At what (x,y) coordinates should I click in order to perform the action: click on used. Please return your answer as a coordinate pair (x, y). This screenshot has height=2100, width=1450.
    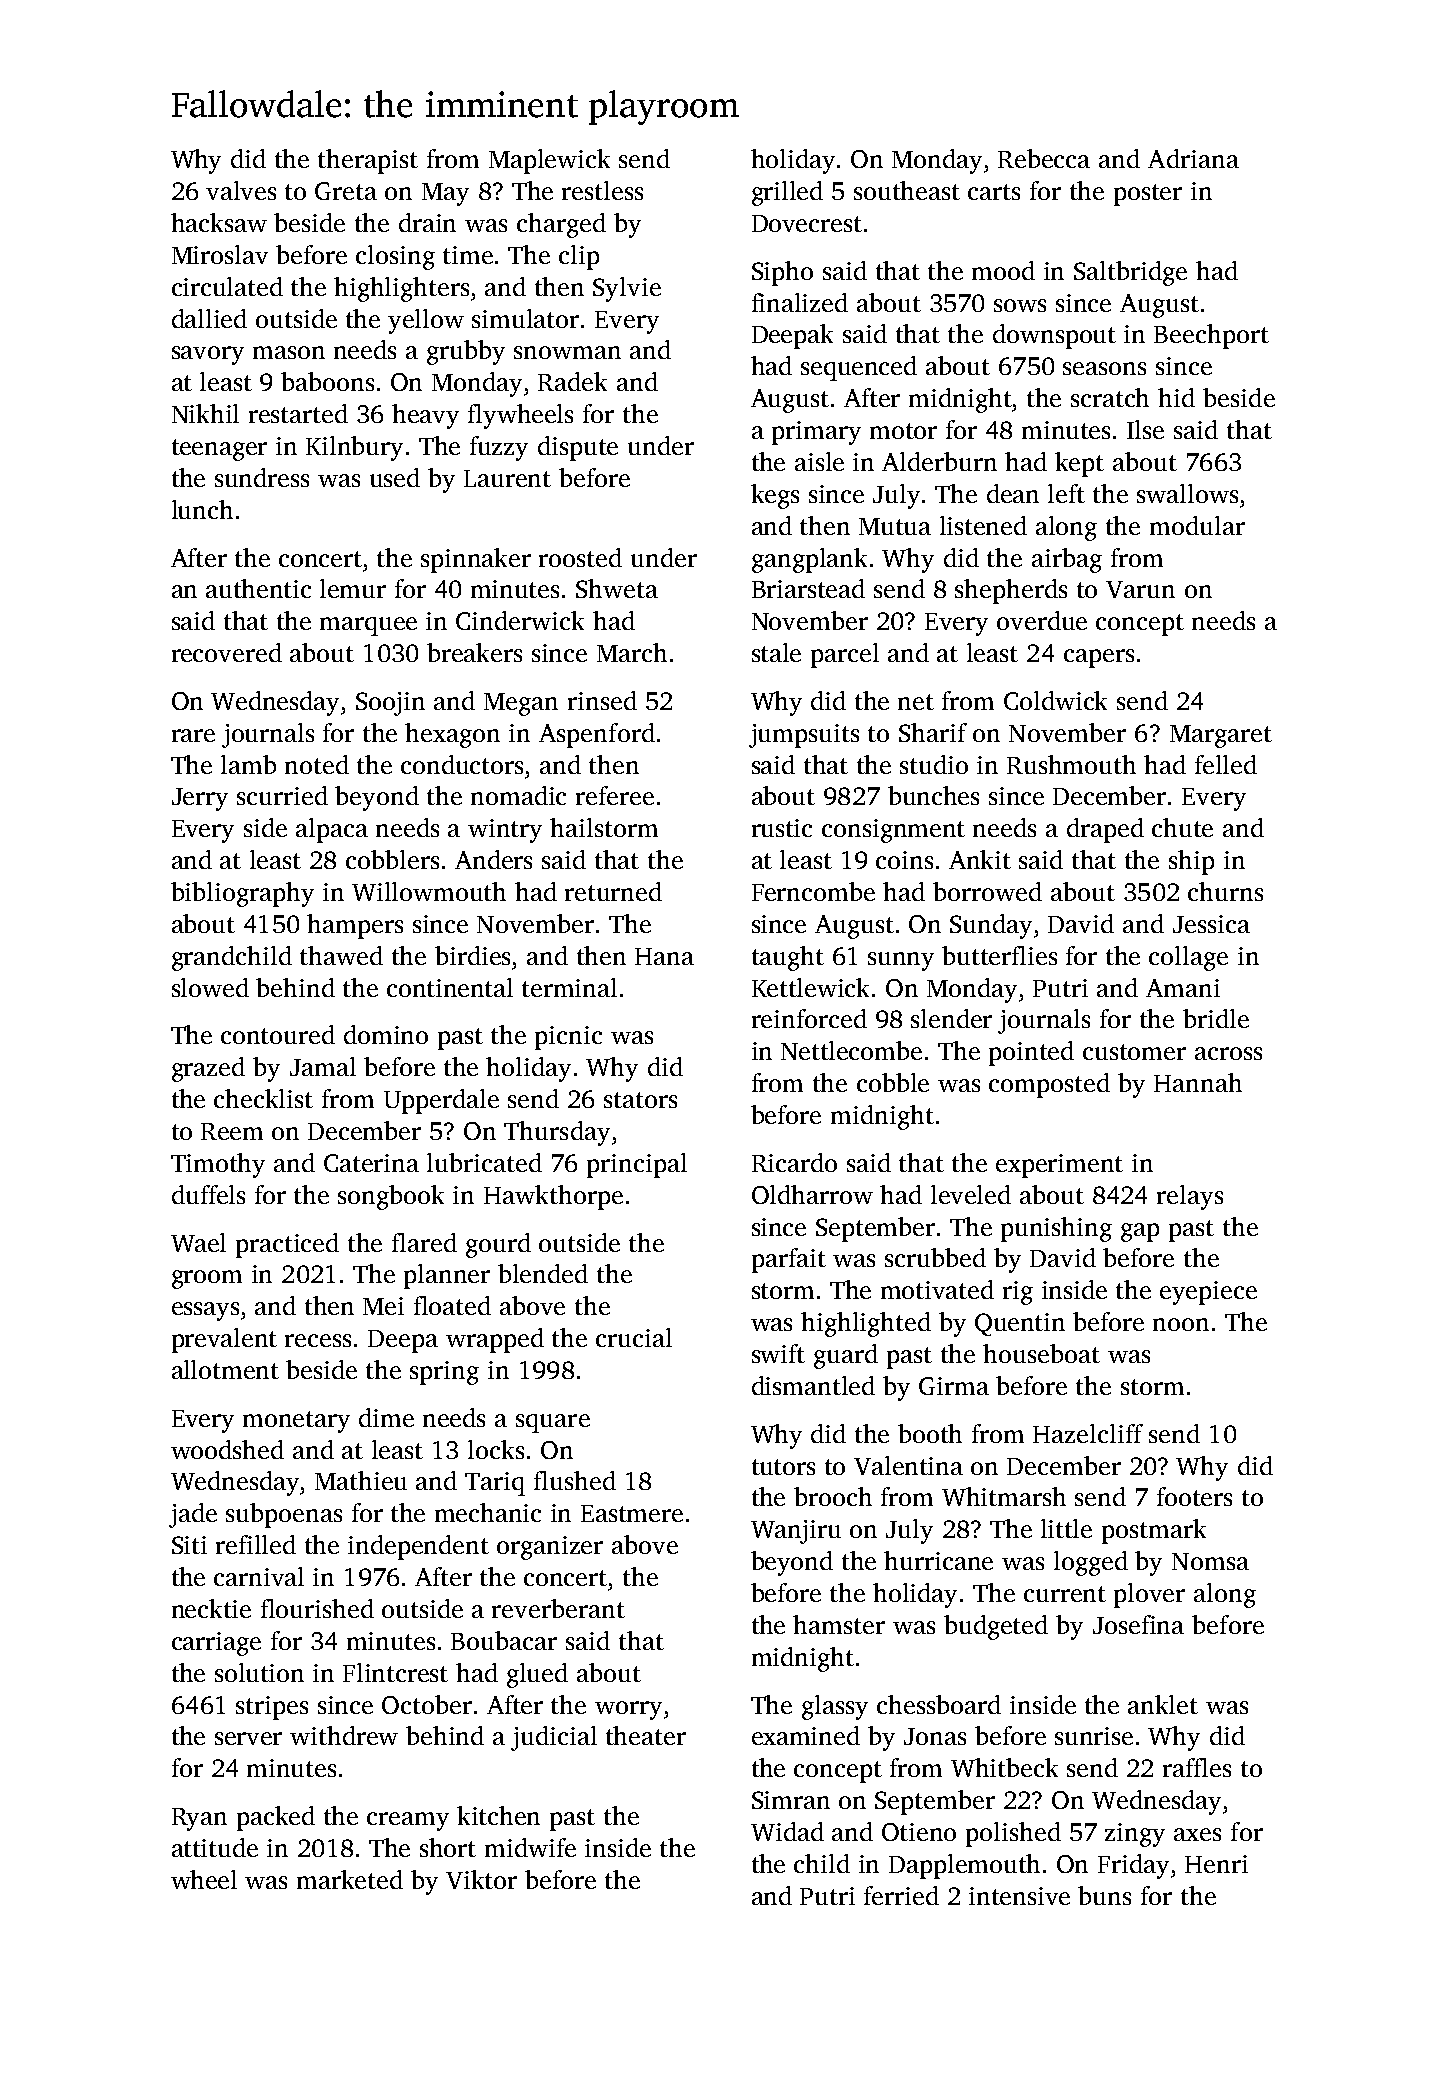
    Looking at the image, I should click on (395, 477).
